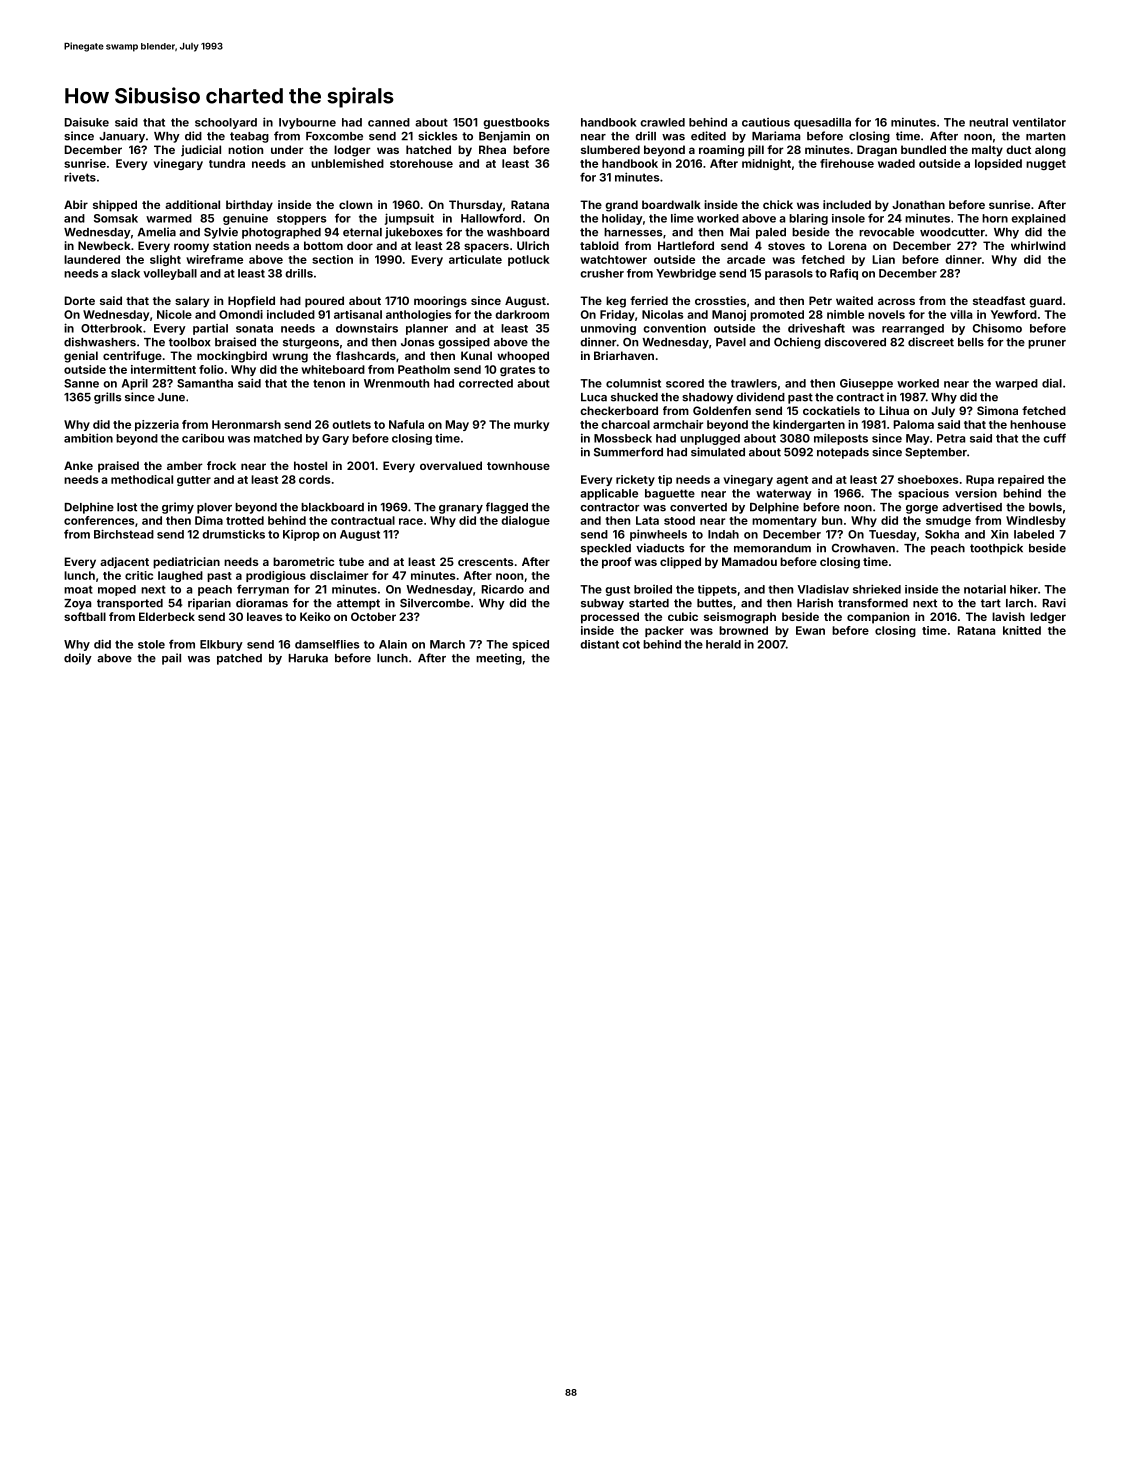 The width and height of the image is (1130, 1463). I want to click on grills, so click(108, 398).
